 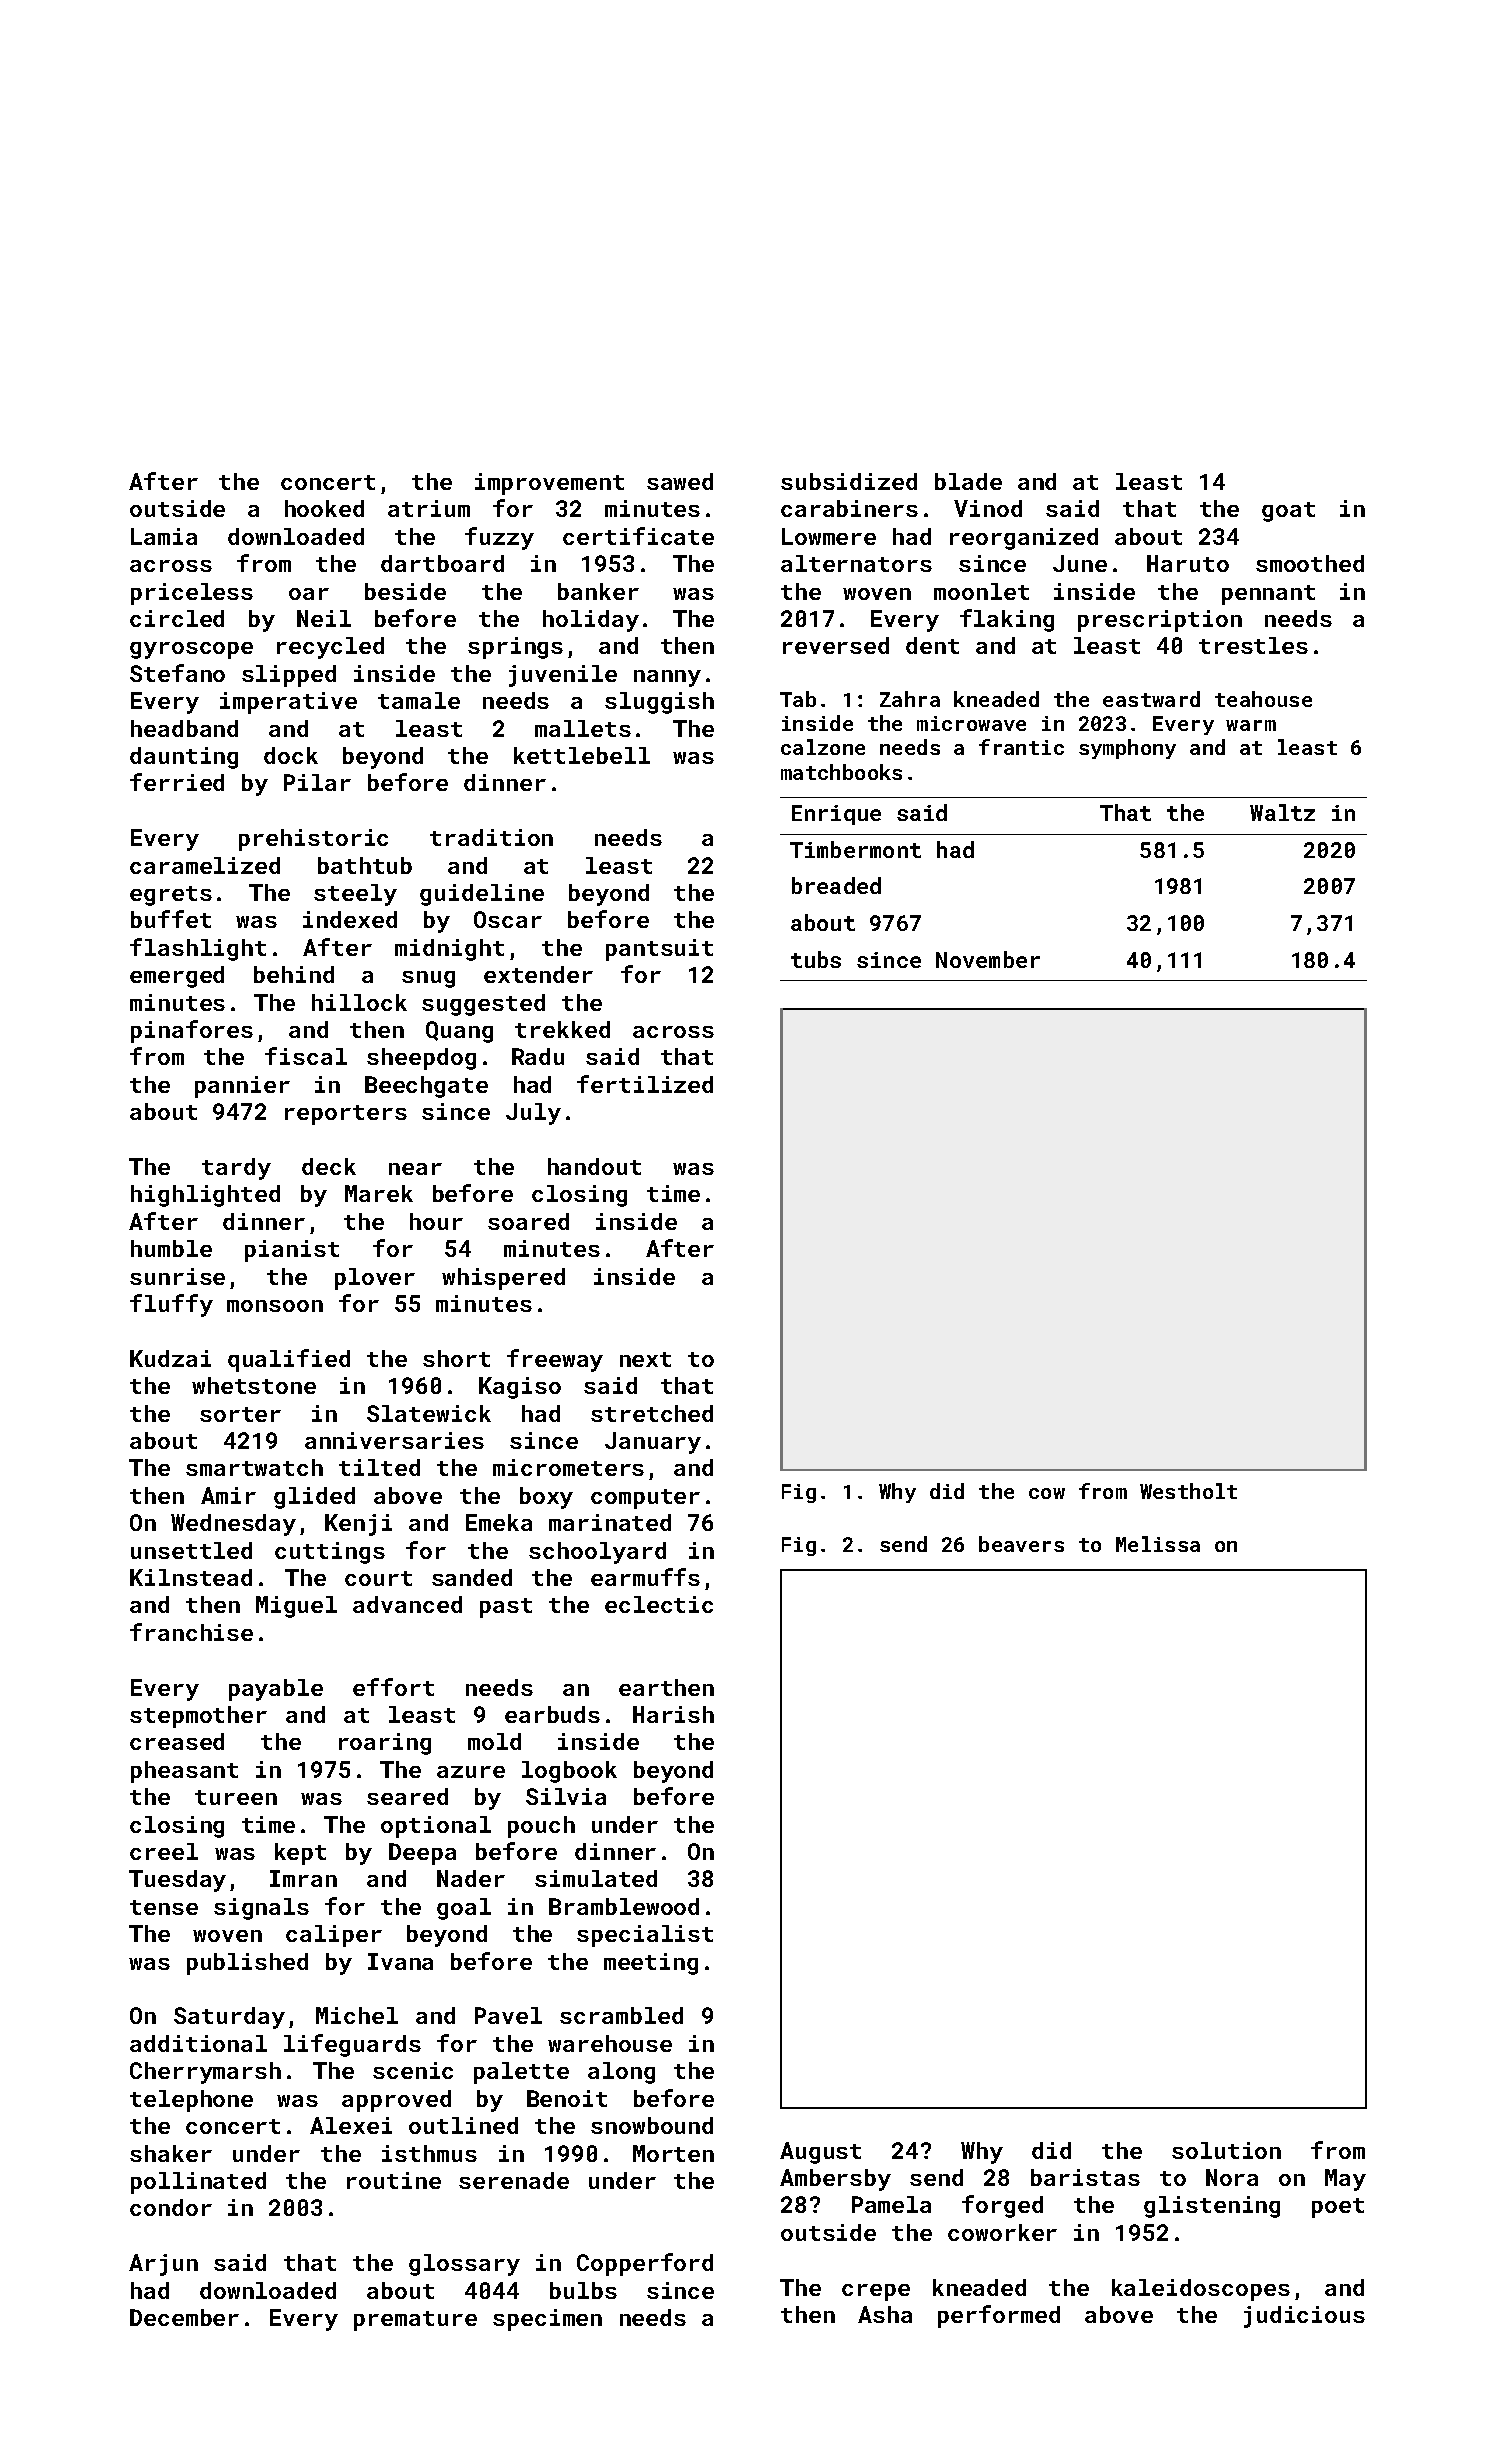 What do you see at coordinates (816, 959) in the screenshot?
I see `tubs` at bounding box center [816, 959].
